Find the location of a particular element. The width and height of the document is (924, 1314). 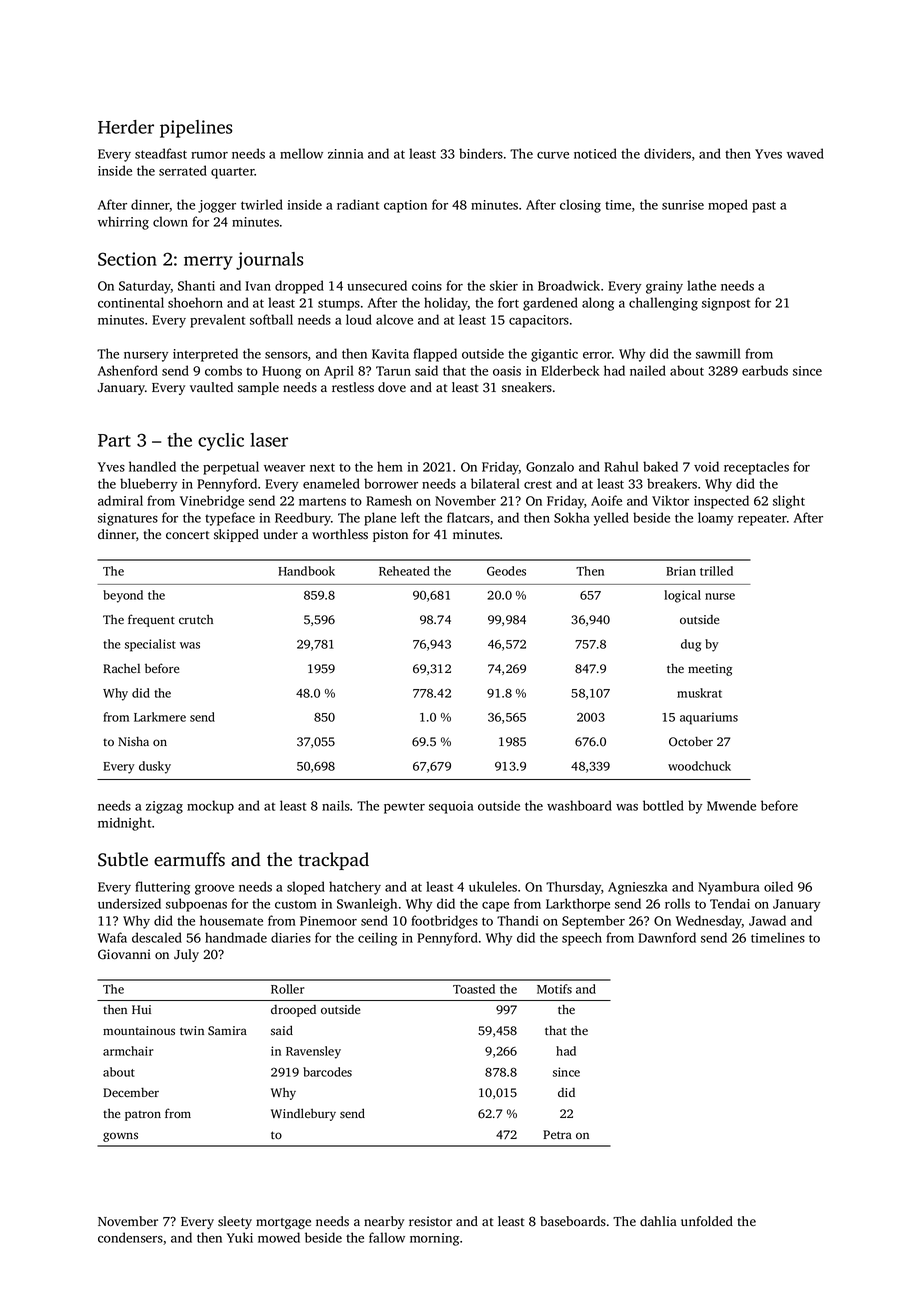

Petra is located at coordinates (557, 1134).
